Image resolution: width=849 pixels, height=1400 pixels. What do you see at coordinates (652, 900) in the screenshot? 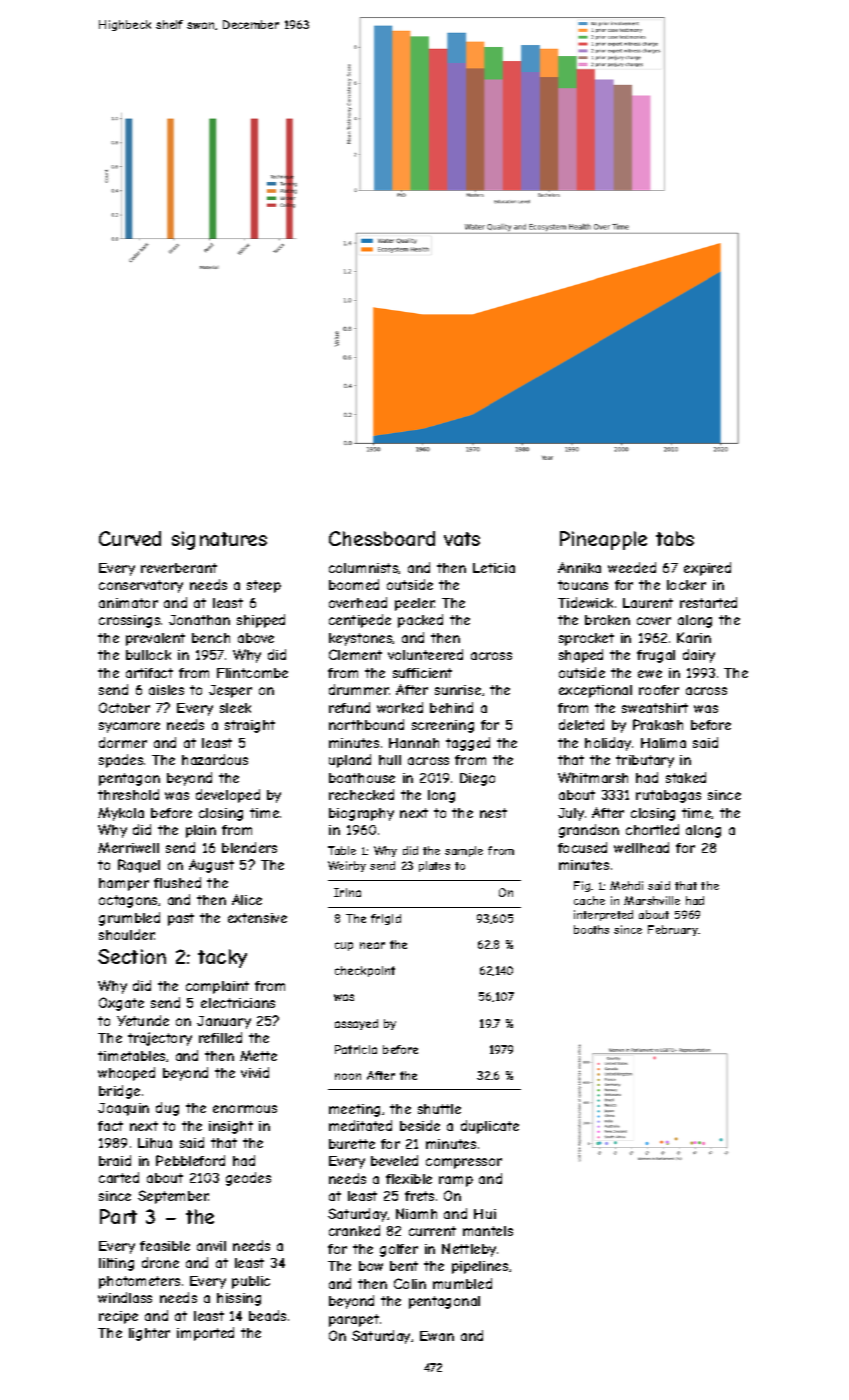
I see `Marshville` at bounding box center [652, 900].
